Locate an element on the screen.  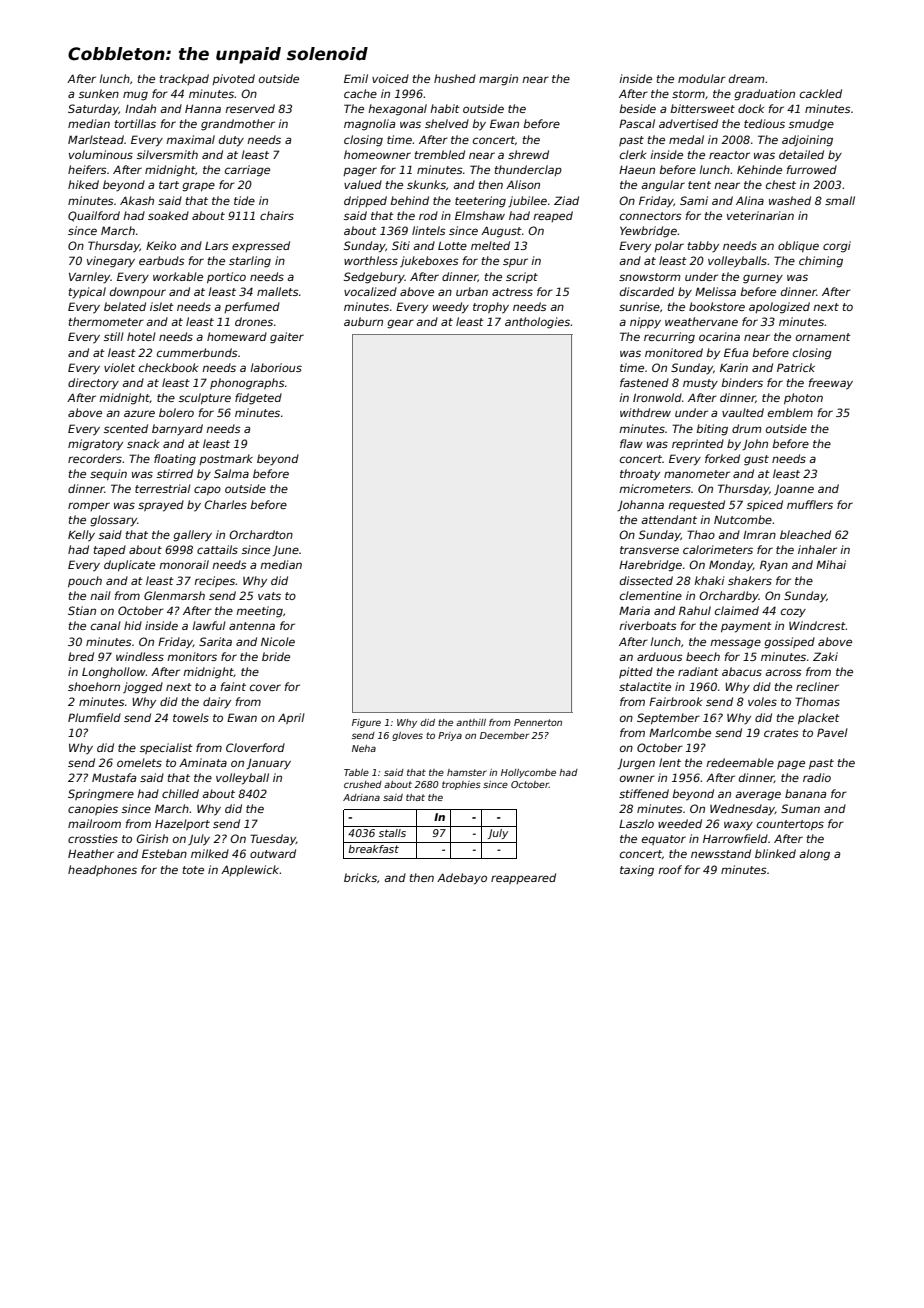
modular is located at coordinates (702, 78).
